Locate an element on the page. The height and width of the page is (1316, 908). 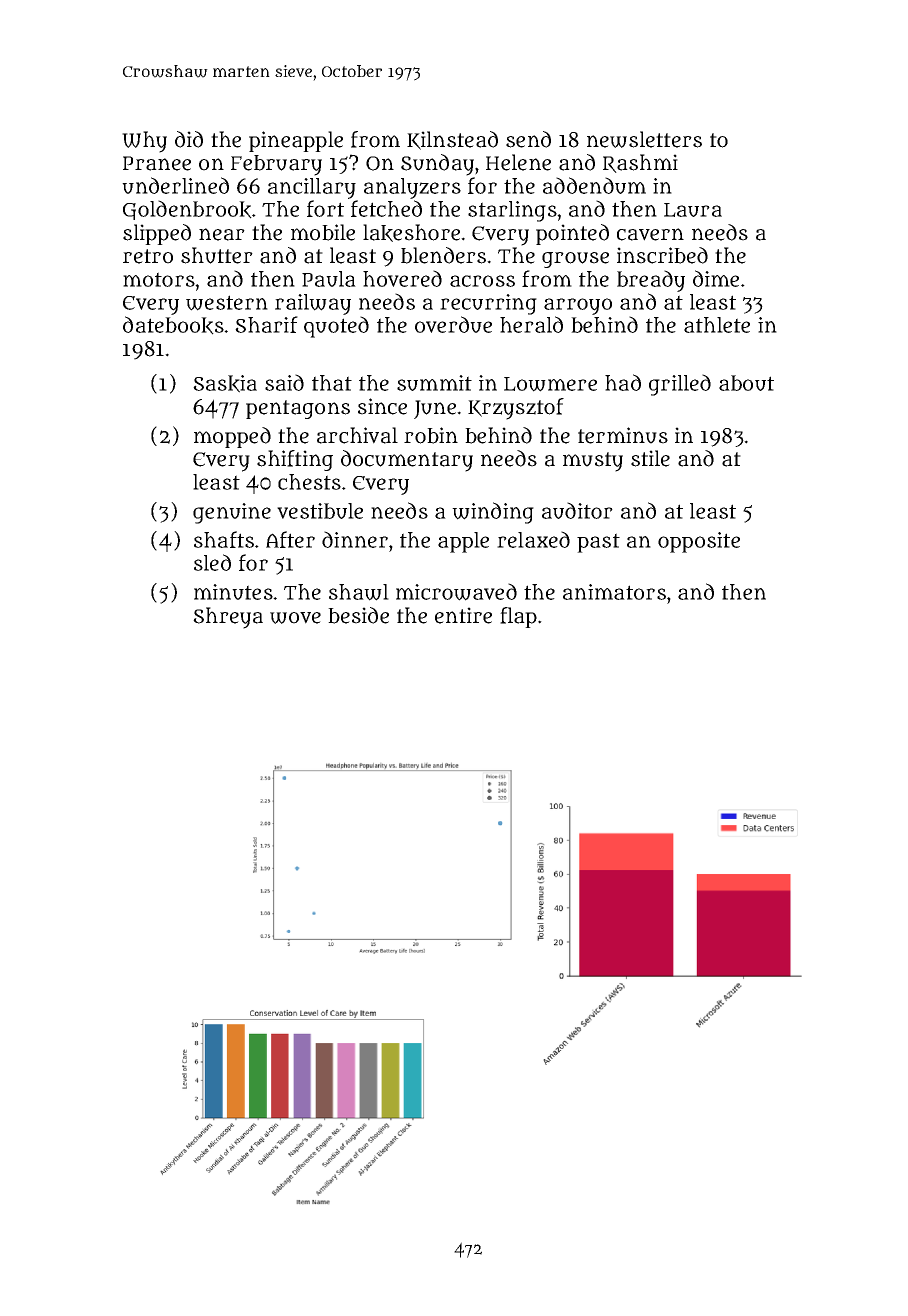
stile is located at coordinates (650, 458).
